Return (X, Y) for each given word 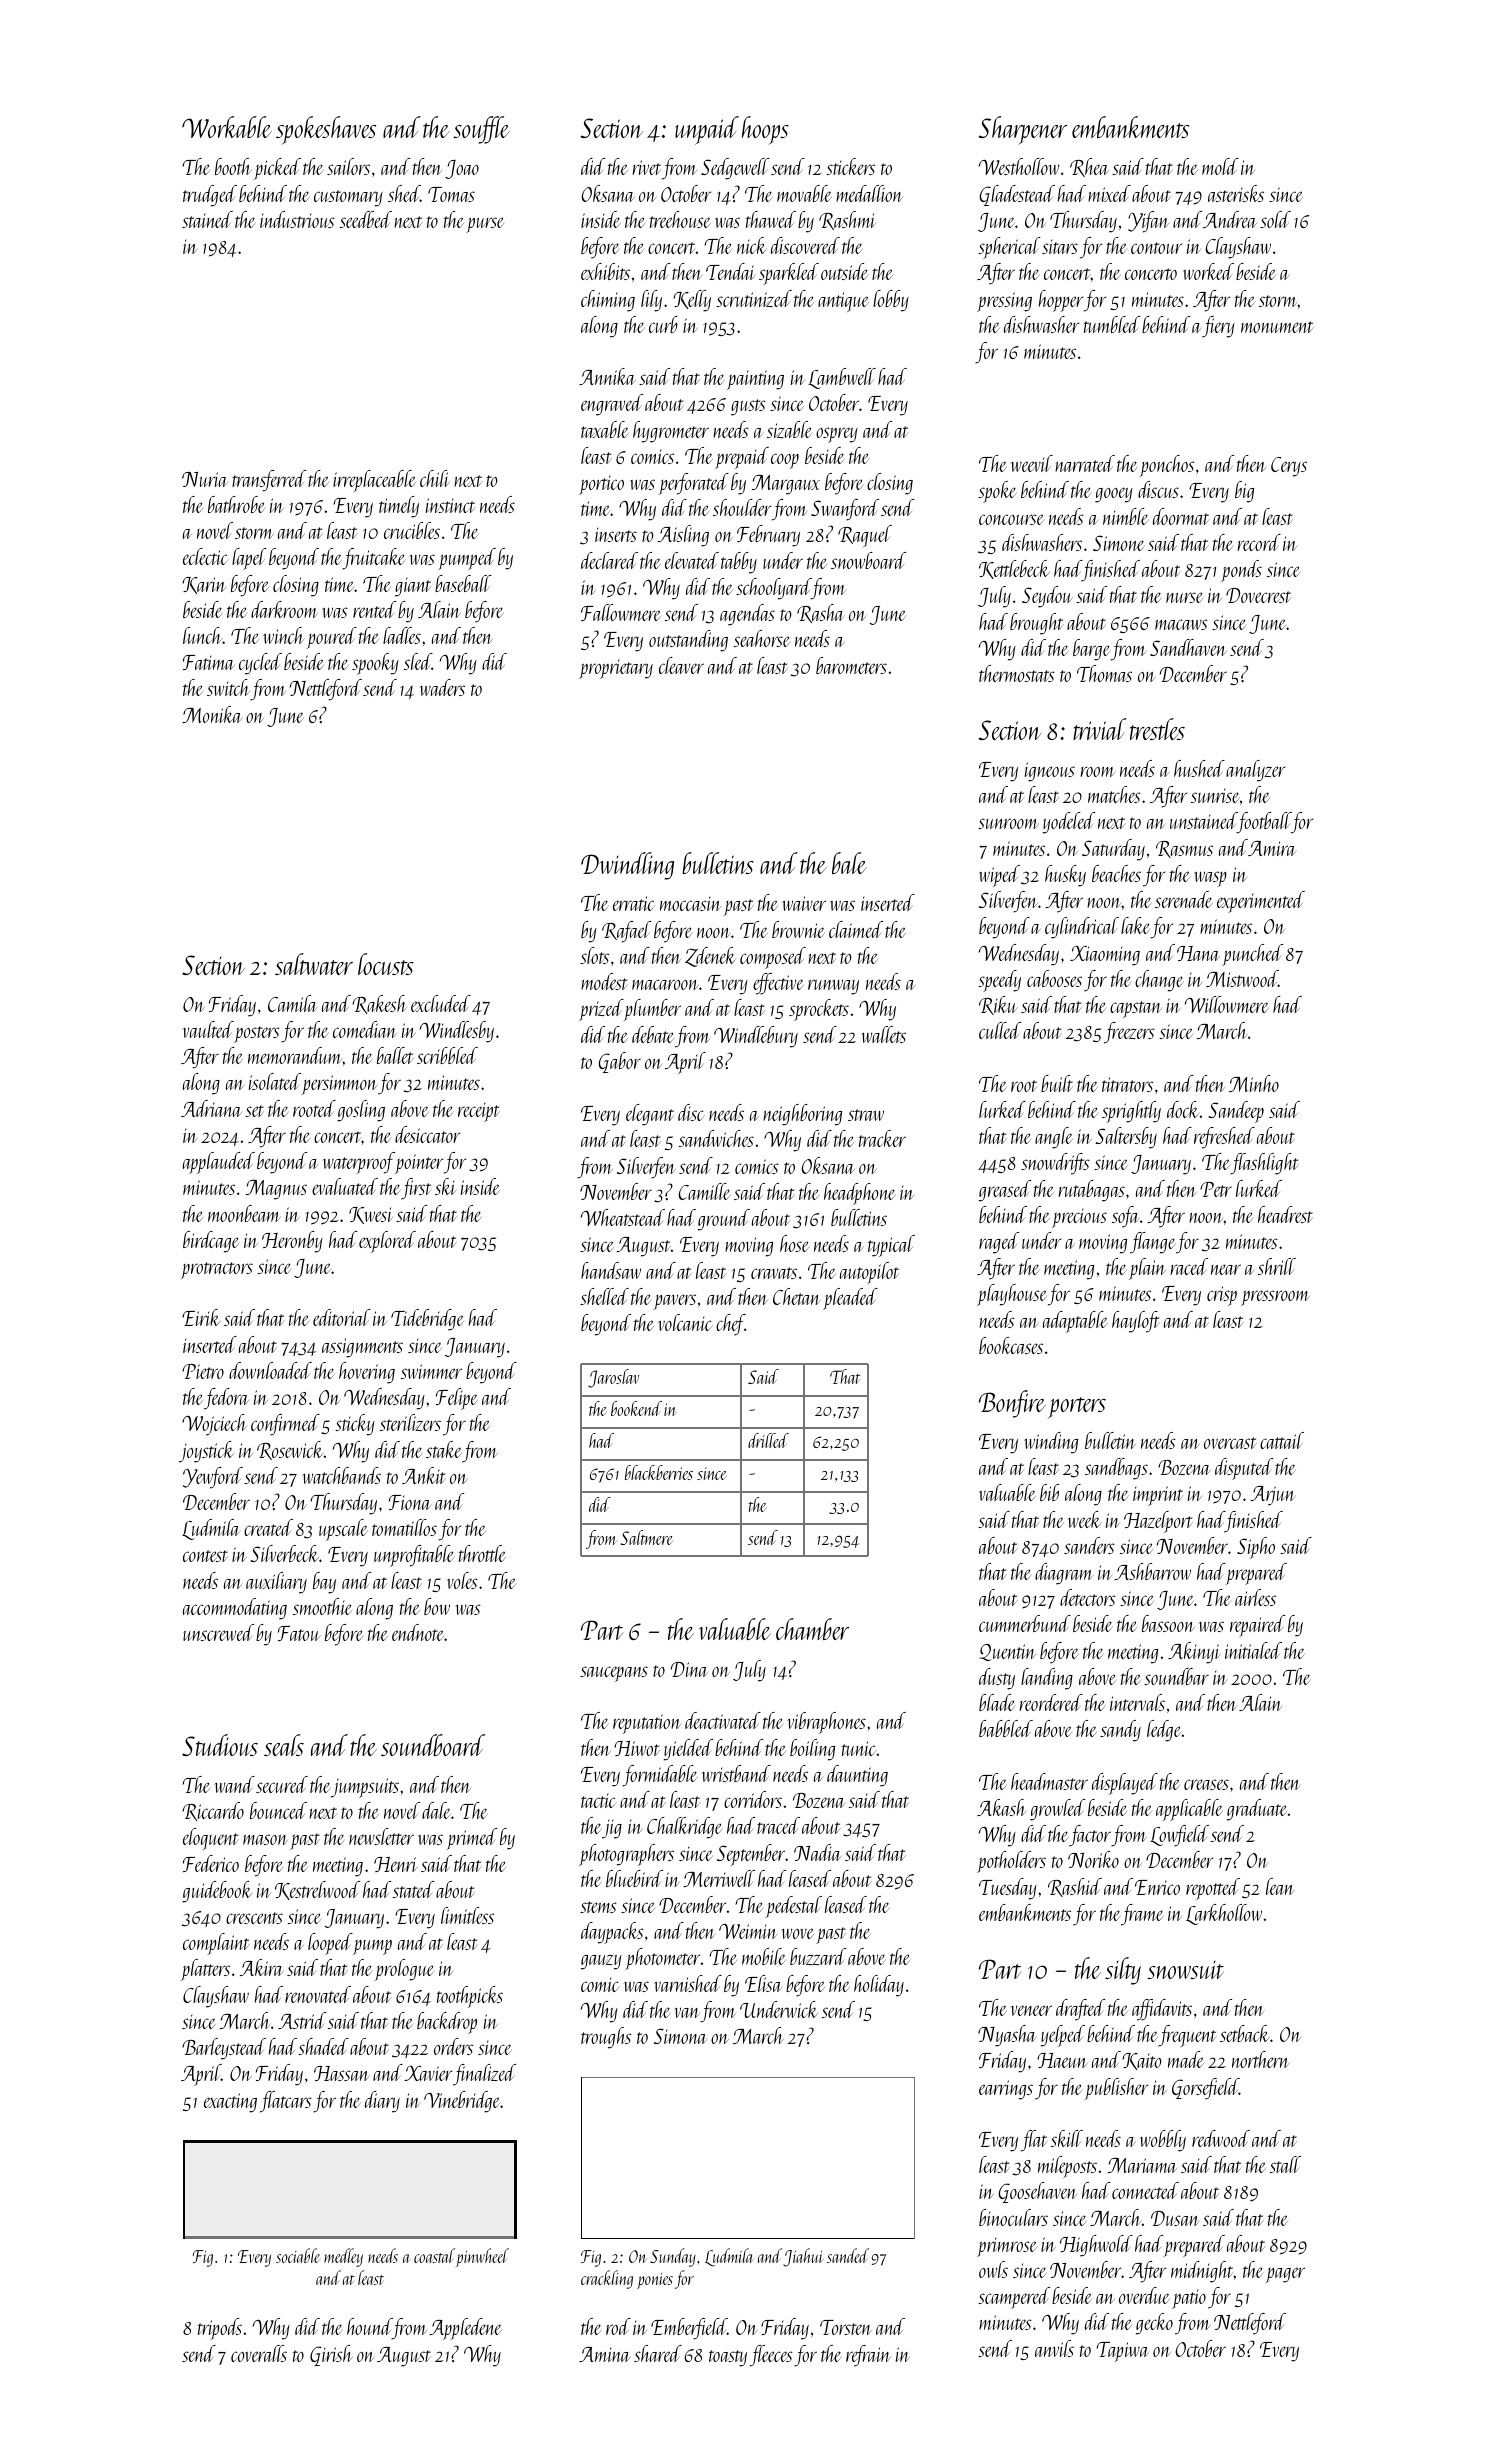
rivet (647, 167)
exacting (230, 2103)
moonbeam (244, 1213)
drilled (768, 1440)
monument (1277, 327)
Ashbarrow (1153, 1571)
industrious (297, 219)
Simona (680, 2036)
